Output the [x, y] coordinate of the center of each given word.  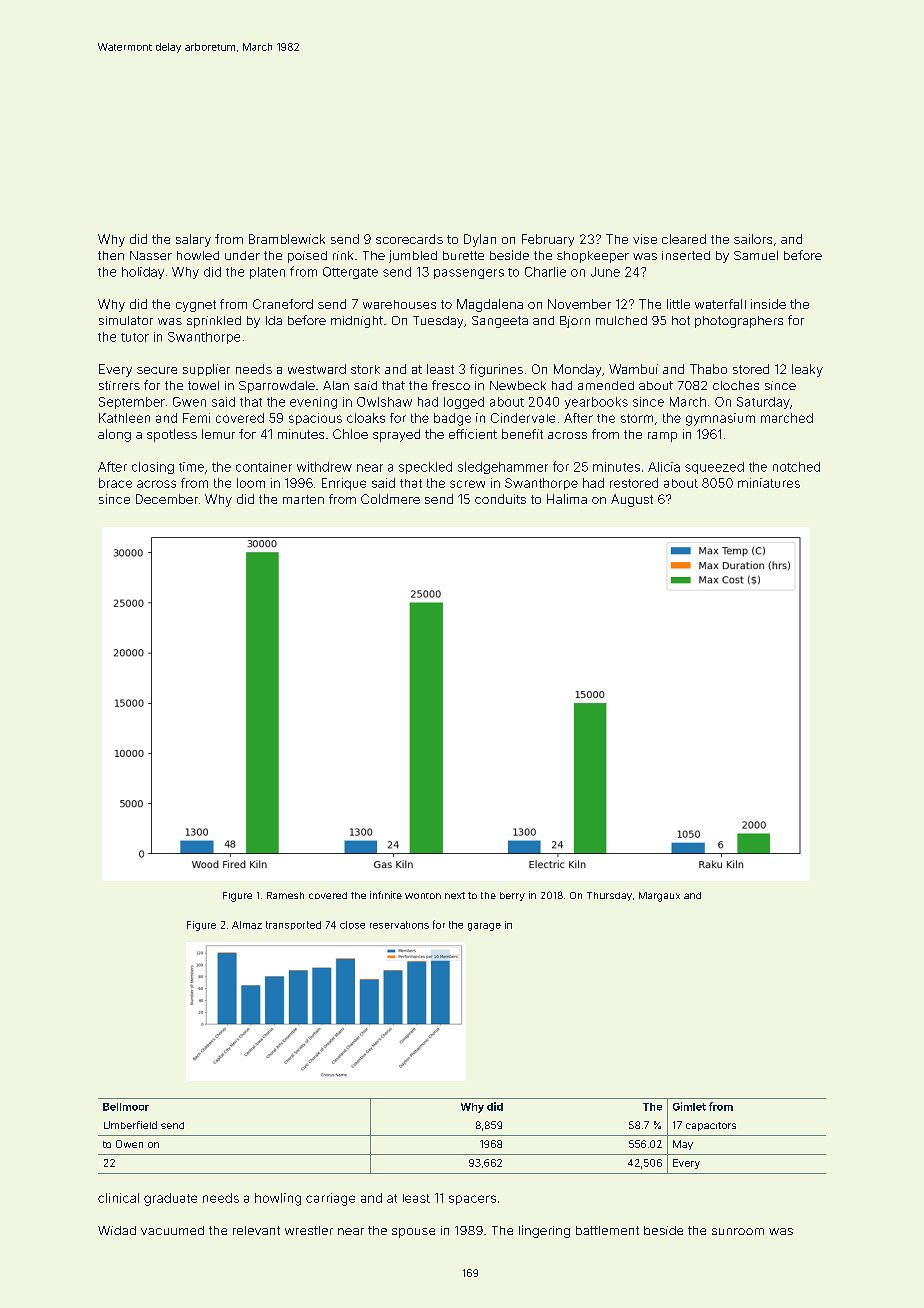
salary [193, 240]
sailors [753, 239]
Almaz [247, 925]
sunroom [738, 1231]
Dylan [480, 240]
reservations [399, 925]
